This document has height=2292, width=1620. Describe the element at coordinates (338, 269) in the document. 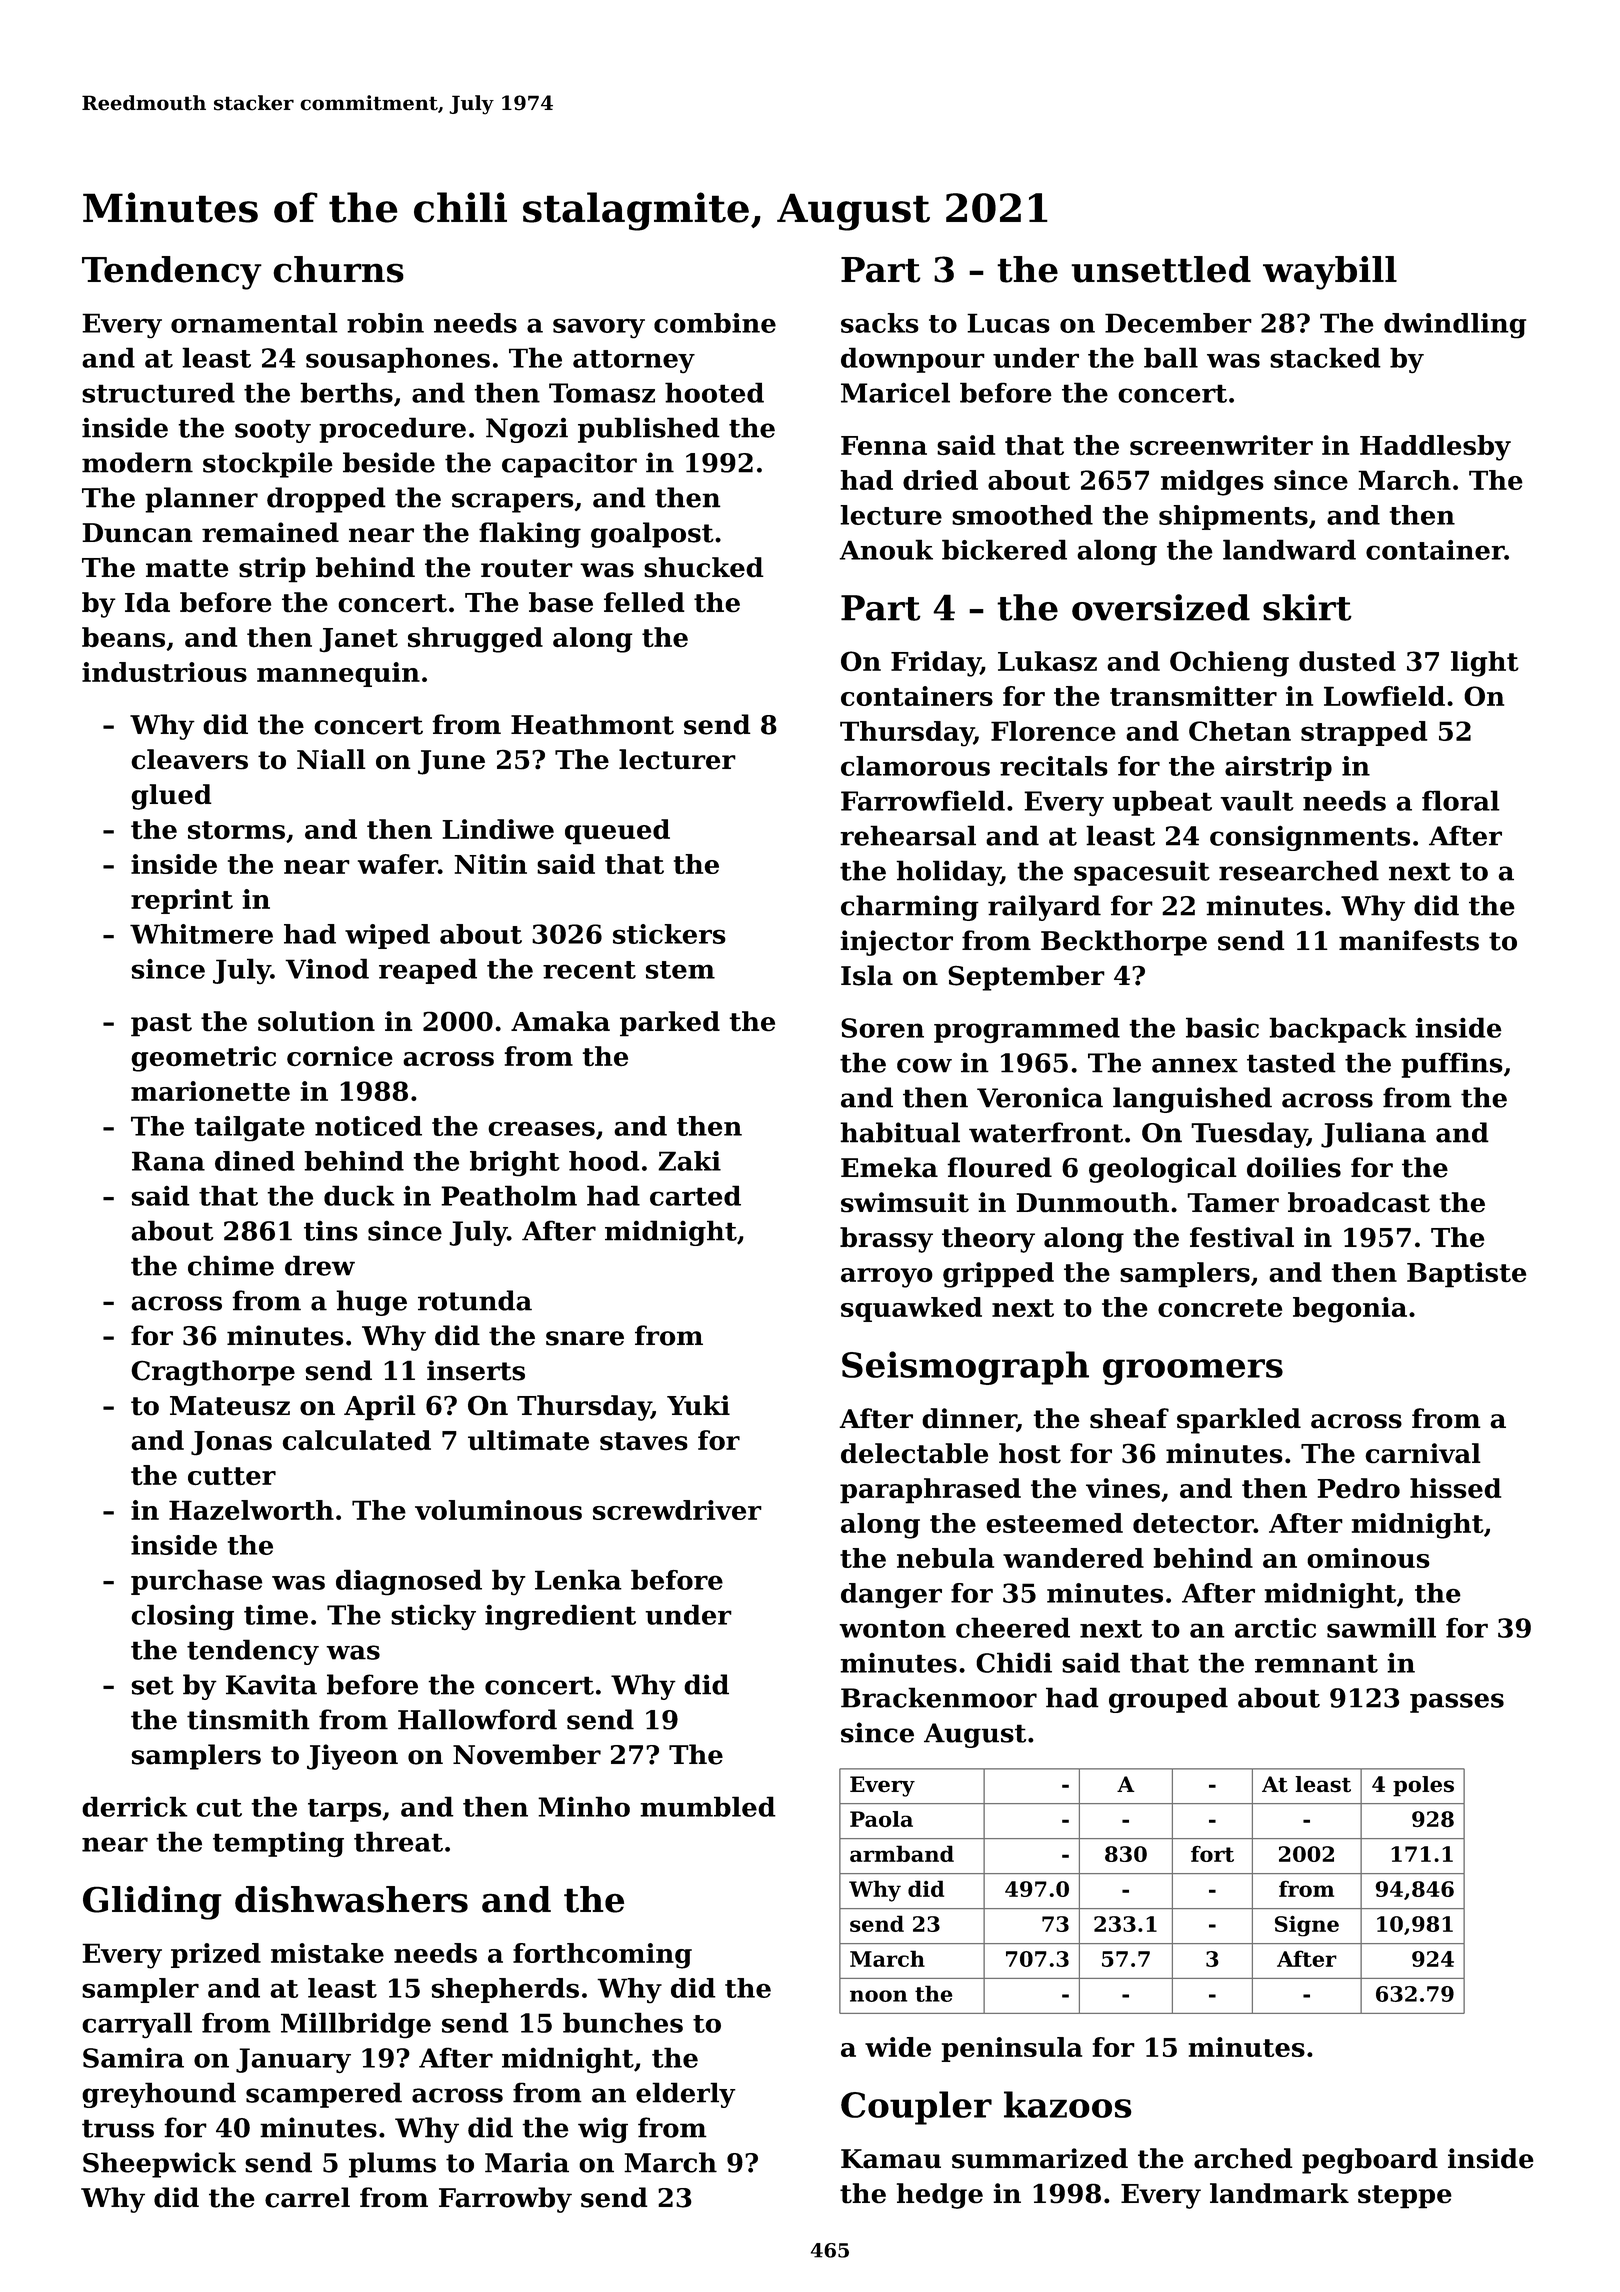

I see `churns` at that location.
